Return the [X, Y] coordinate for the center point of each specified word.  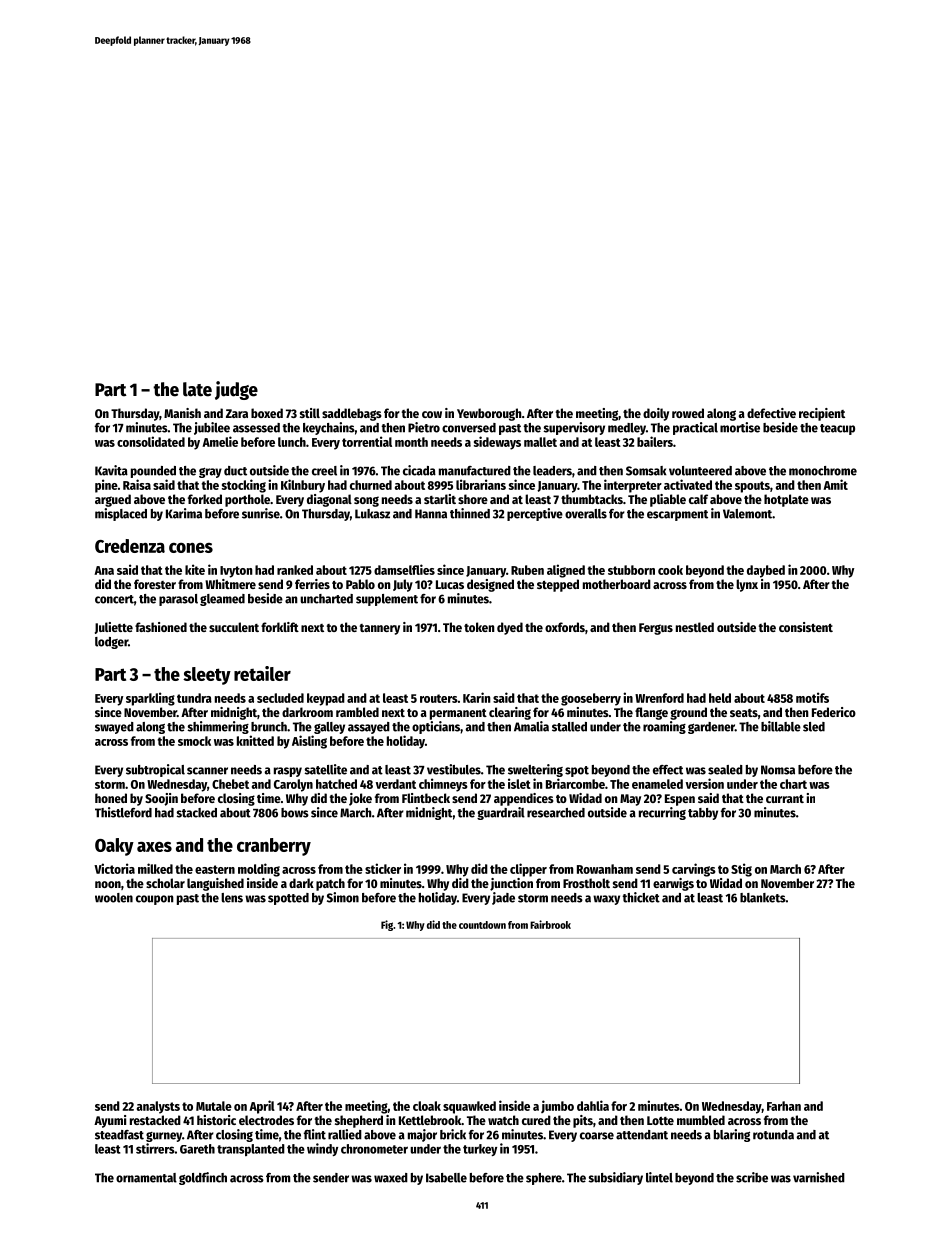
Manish [182, 413]
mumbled [701, 1120]
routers [439, 698]
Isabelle [446, 1178]
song [366, 501]
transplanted [251, 1150]
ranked [295, 570]
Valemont [747, 514]
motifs [812, 697]
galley [329, 728]
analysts [158, 1107]
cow [432, 414]
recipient [822, 414]
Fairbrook [550, 924]
